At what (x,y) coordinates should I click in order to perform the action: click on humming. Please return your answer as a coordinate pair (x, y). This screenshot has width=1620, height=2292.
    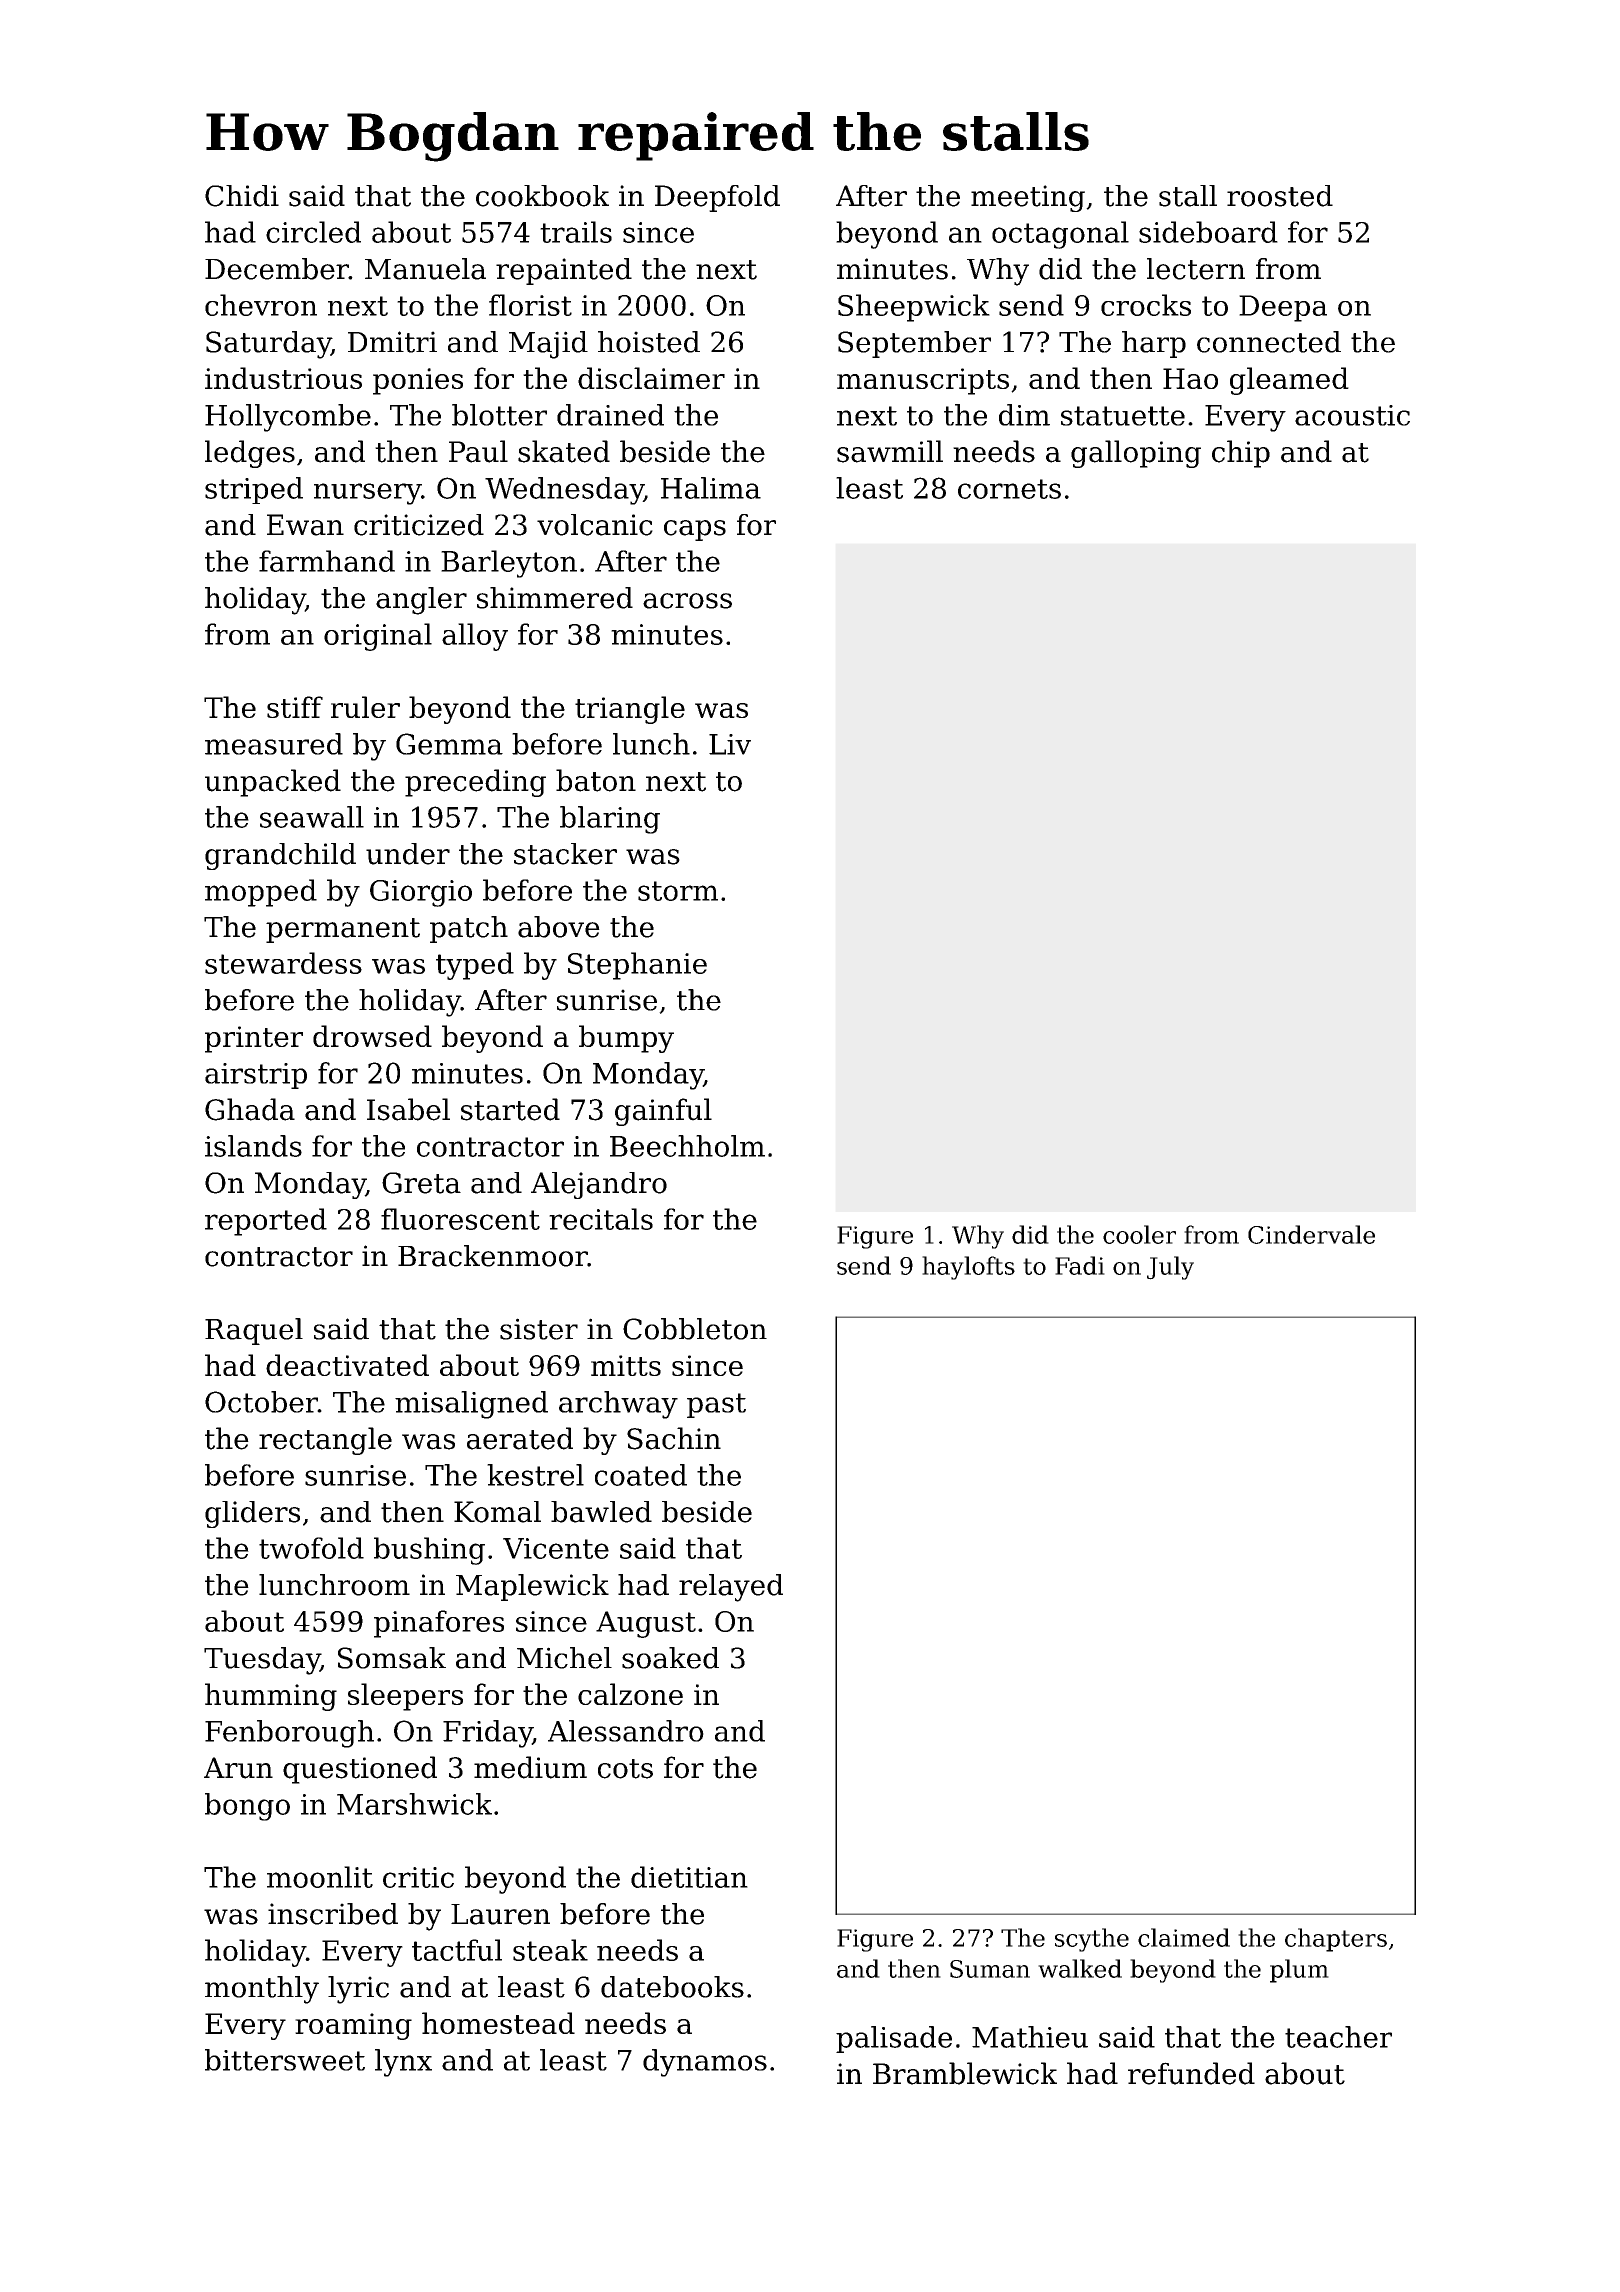
    Looking at the image, I should click on (271, 1697).
